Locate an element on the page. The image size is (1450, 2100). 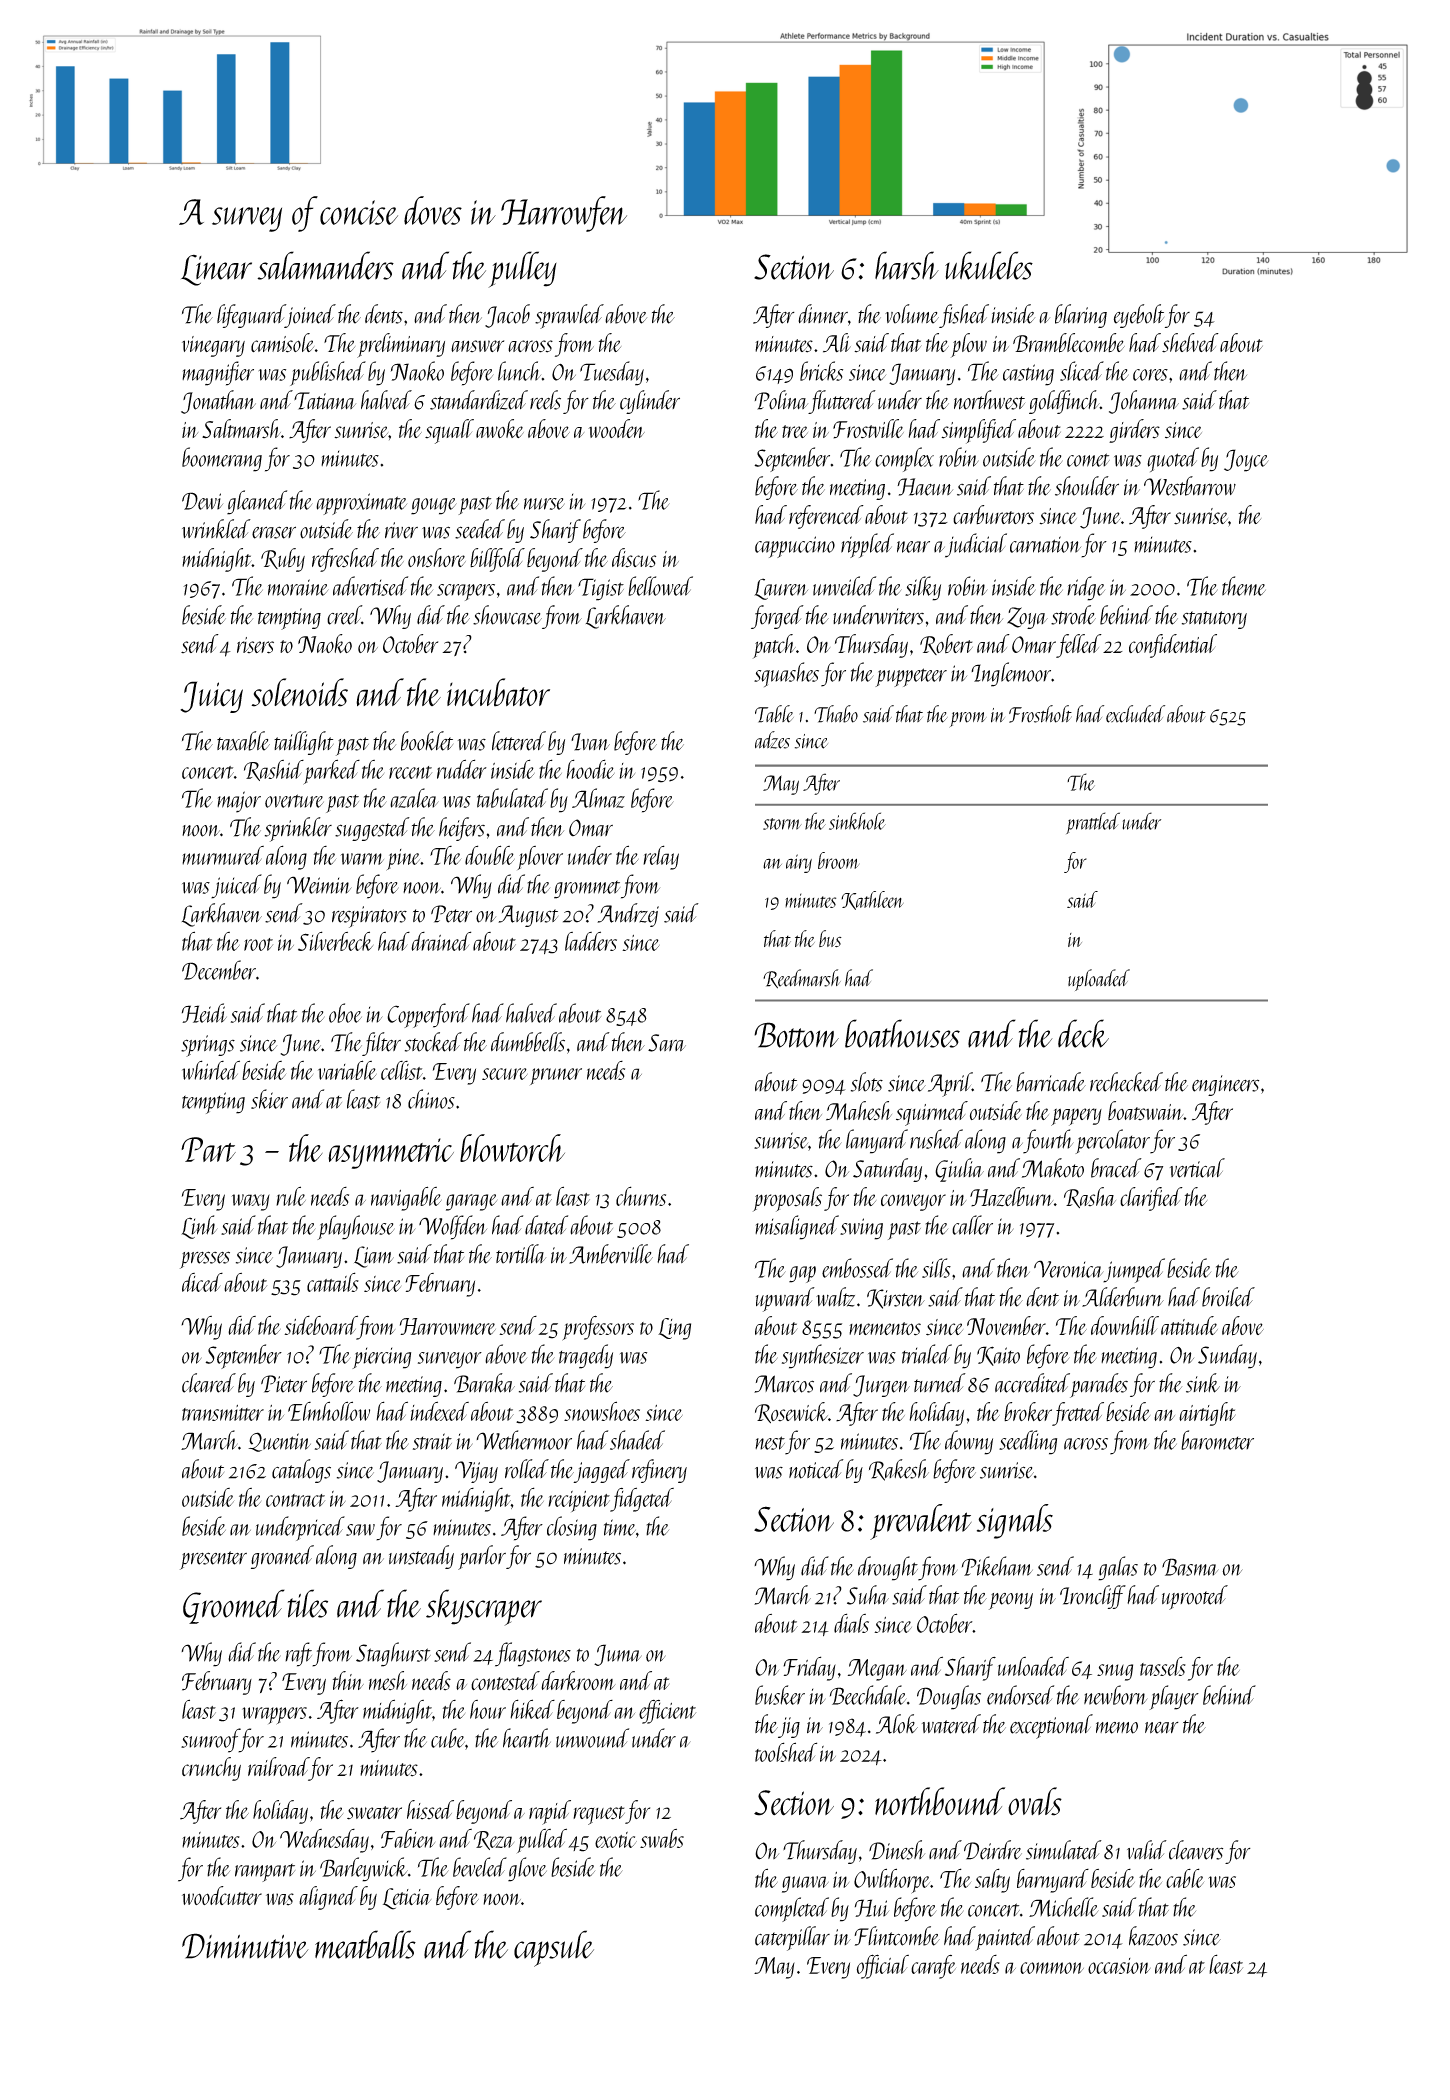
Diminutive is located at coordinates (245, 1946).
